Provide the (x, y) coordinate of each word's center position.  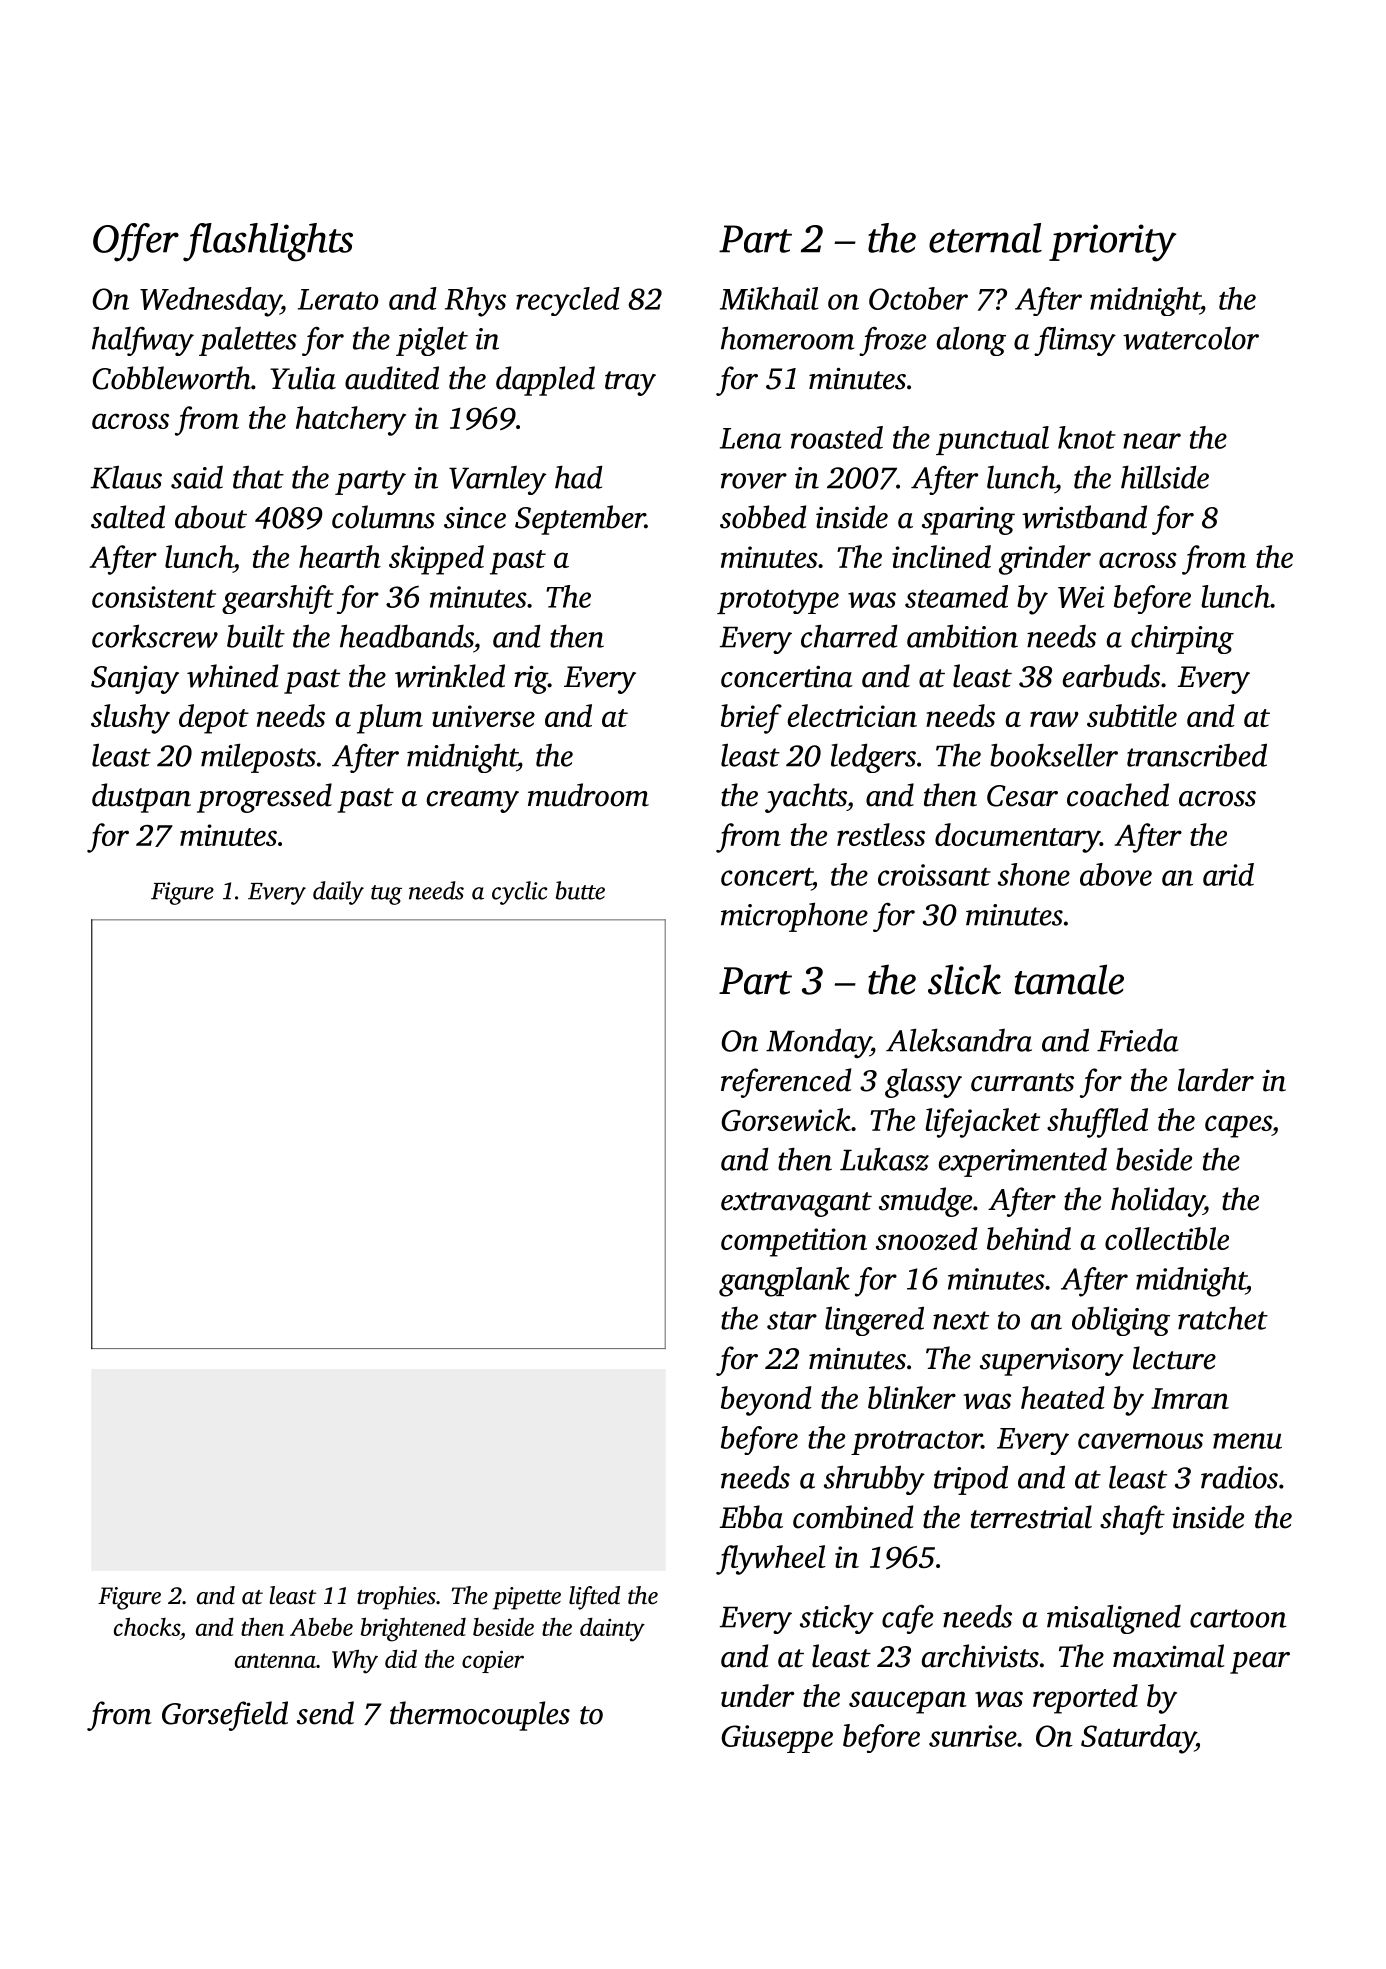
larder (1216, 1080)
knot (1087, 437)
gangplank (784, 1282)
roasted (837, 437)
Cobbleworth (172, 378)
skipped (436, 560)
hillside (1165, 477)
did (401, 1659)
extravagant (796, 1204)
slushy (130, 719)
